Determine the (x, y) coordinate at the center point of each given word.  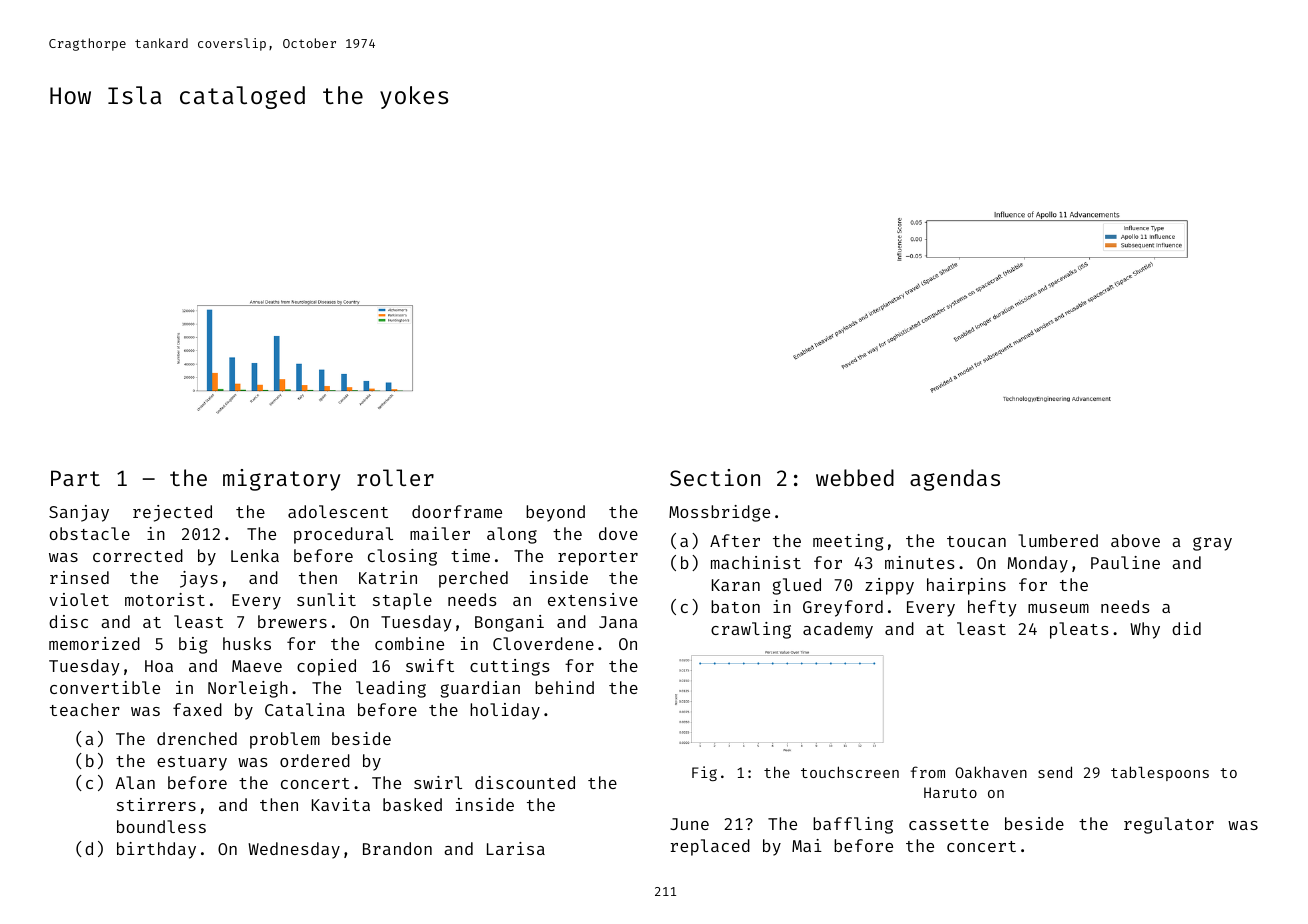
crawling (751, 630)
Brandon (397, 848)
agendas (955, 480)
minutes (920, 562)
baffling (853, 825)
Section (715, 477)
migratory (281, 480)
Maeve (257, 666)
